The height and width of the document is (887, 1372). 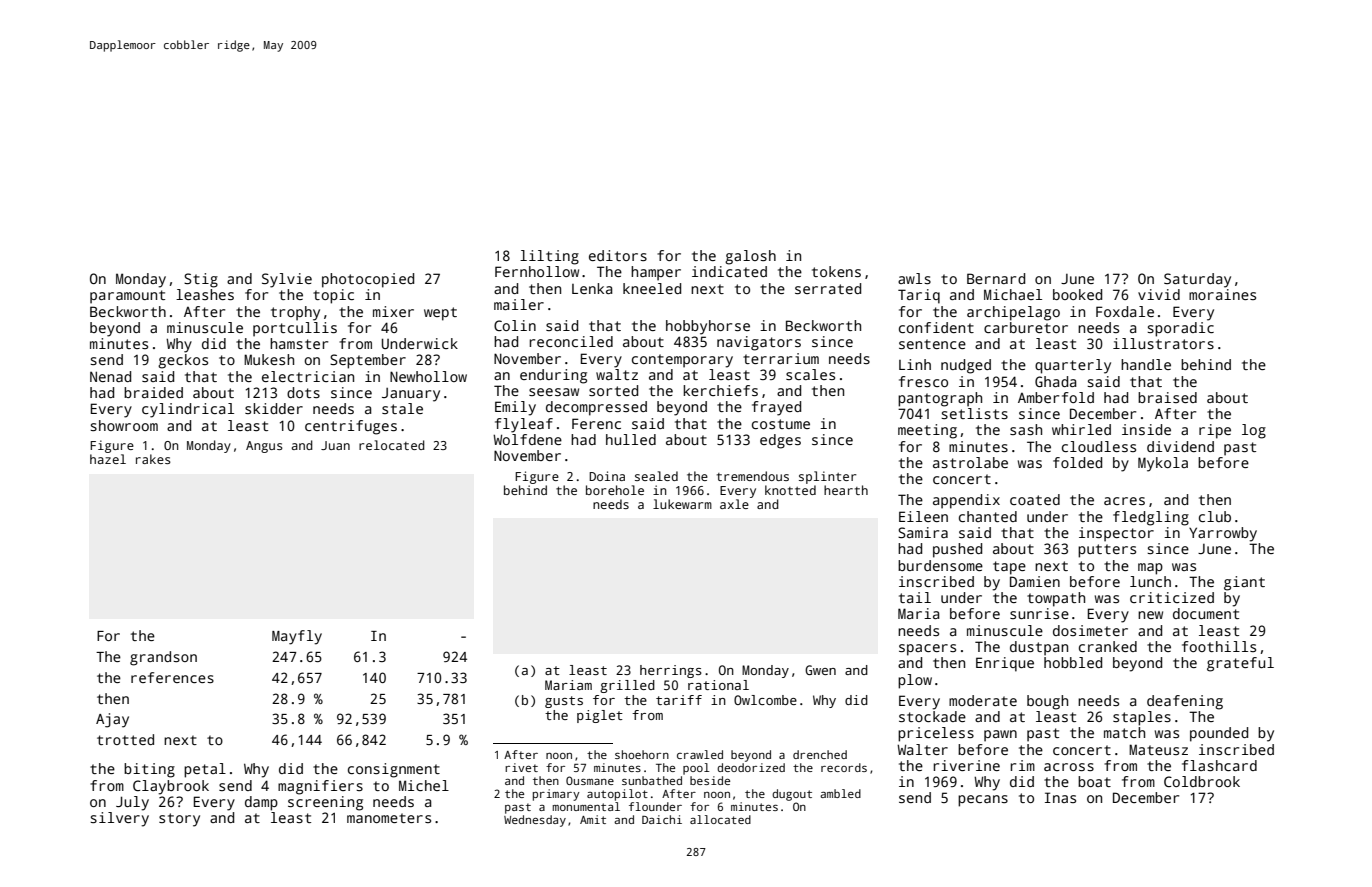 What do you see at coordinates (1197, 280) in the document?
I see `Saturday` at bounding box center [1197, 280].
